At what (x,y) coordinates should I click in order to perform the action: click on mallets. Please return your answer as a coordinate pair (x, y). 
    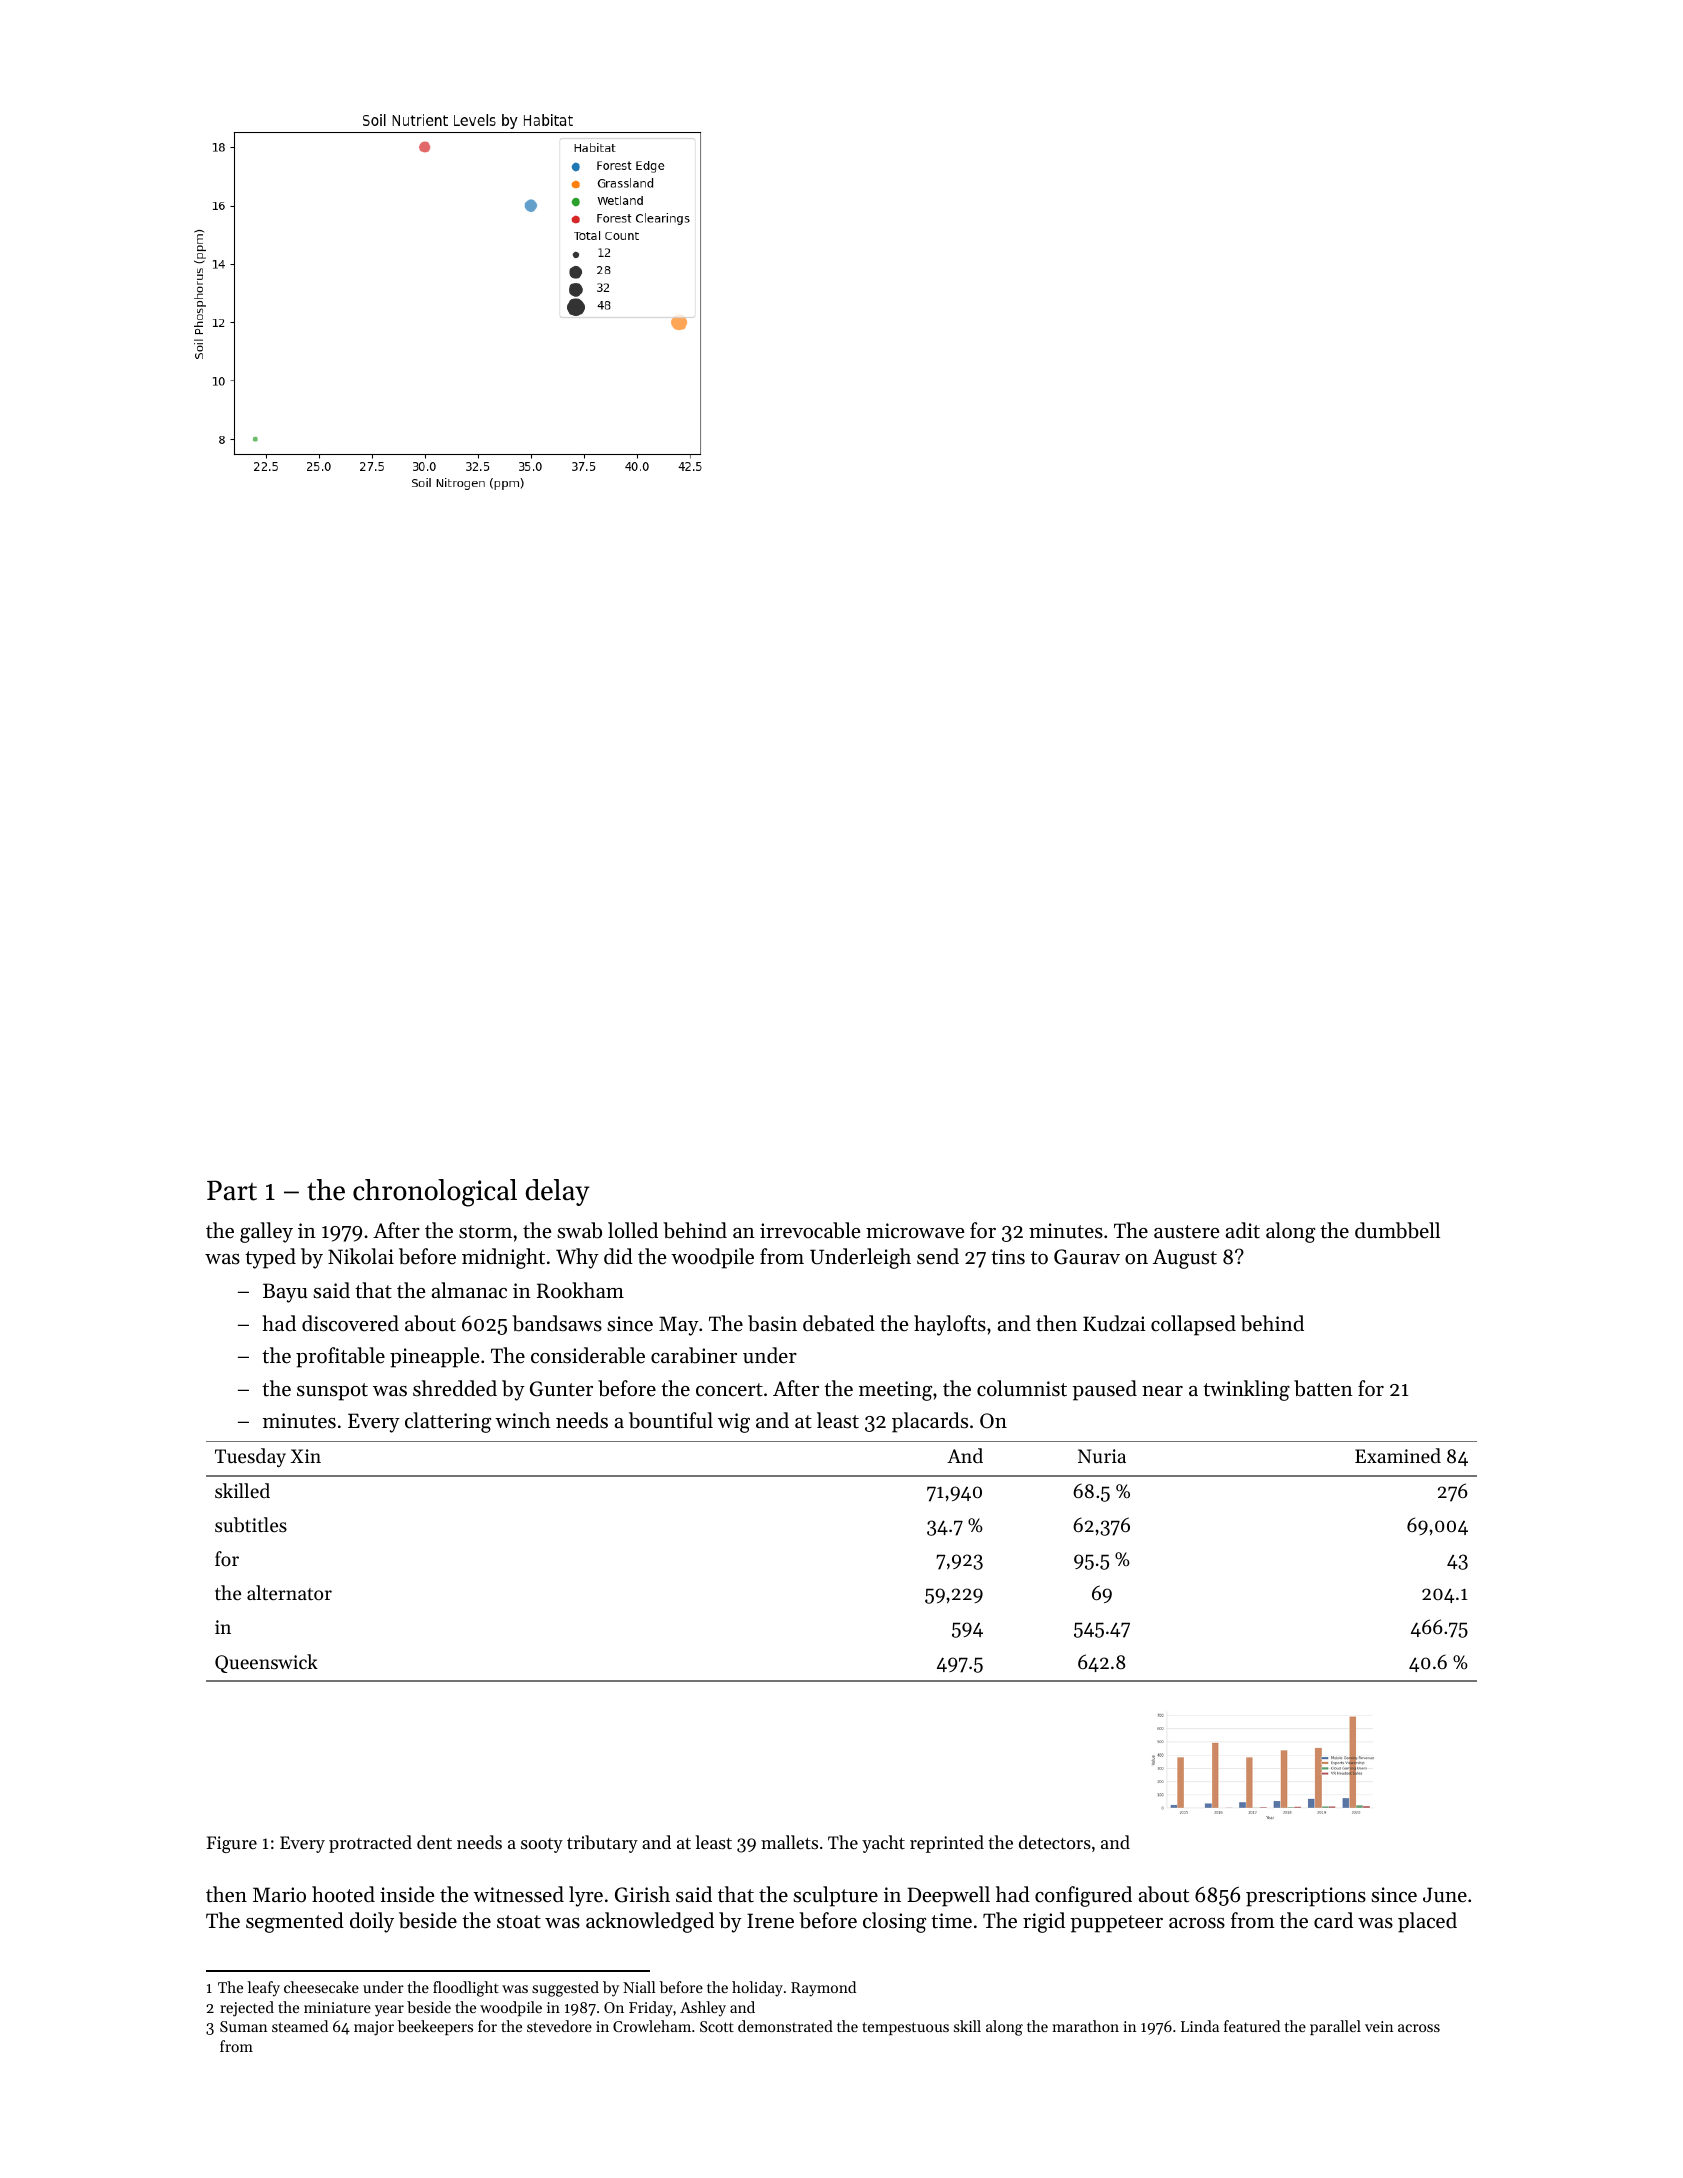
    Looking at the image, I should click on (789, 1842).
